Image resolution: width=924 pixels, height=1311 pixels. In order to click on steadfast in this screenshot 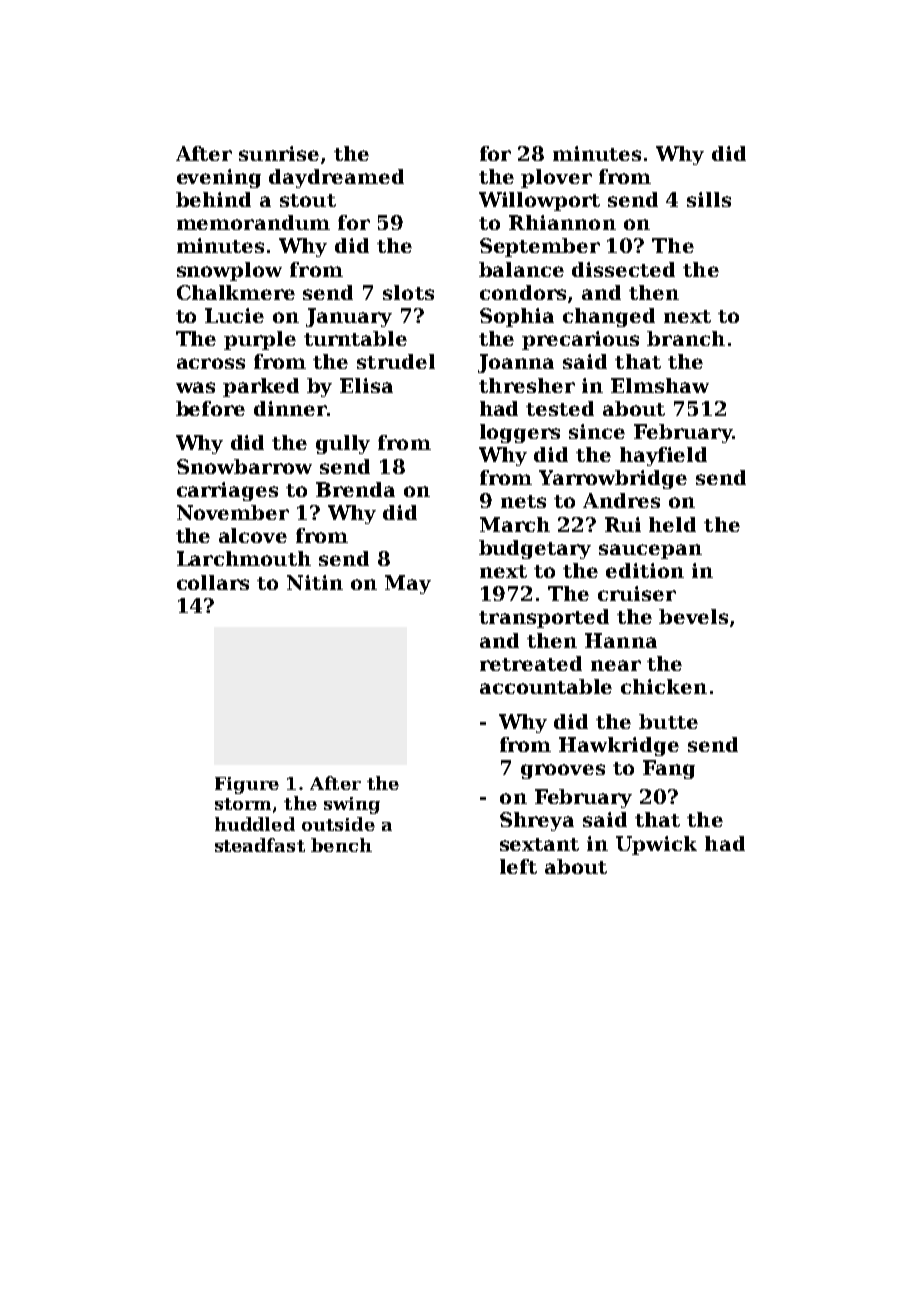, I will do `click(260, 845)`.
